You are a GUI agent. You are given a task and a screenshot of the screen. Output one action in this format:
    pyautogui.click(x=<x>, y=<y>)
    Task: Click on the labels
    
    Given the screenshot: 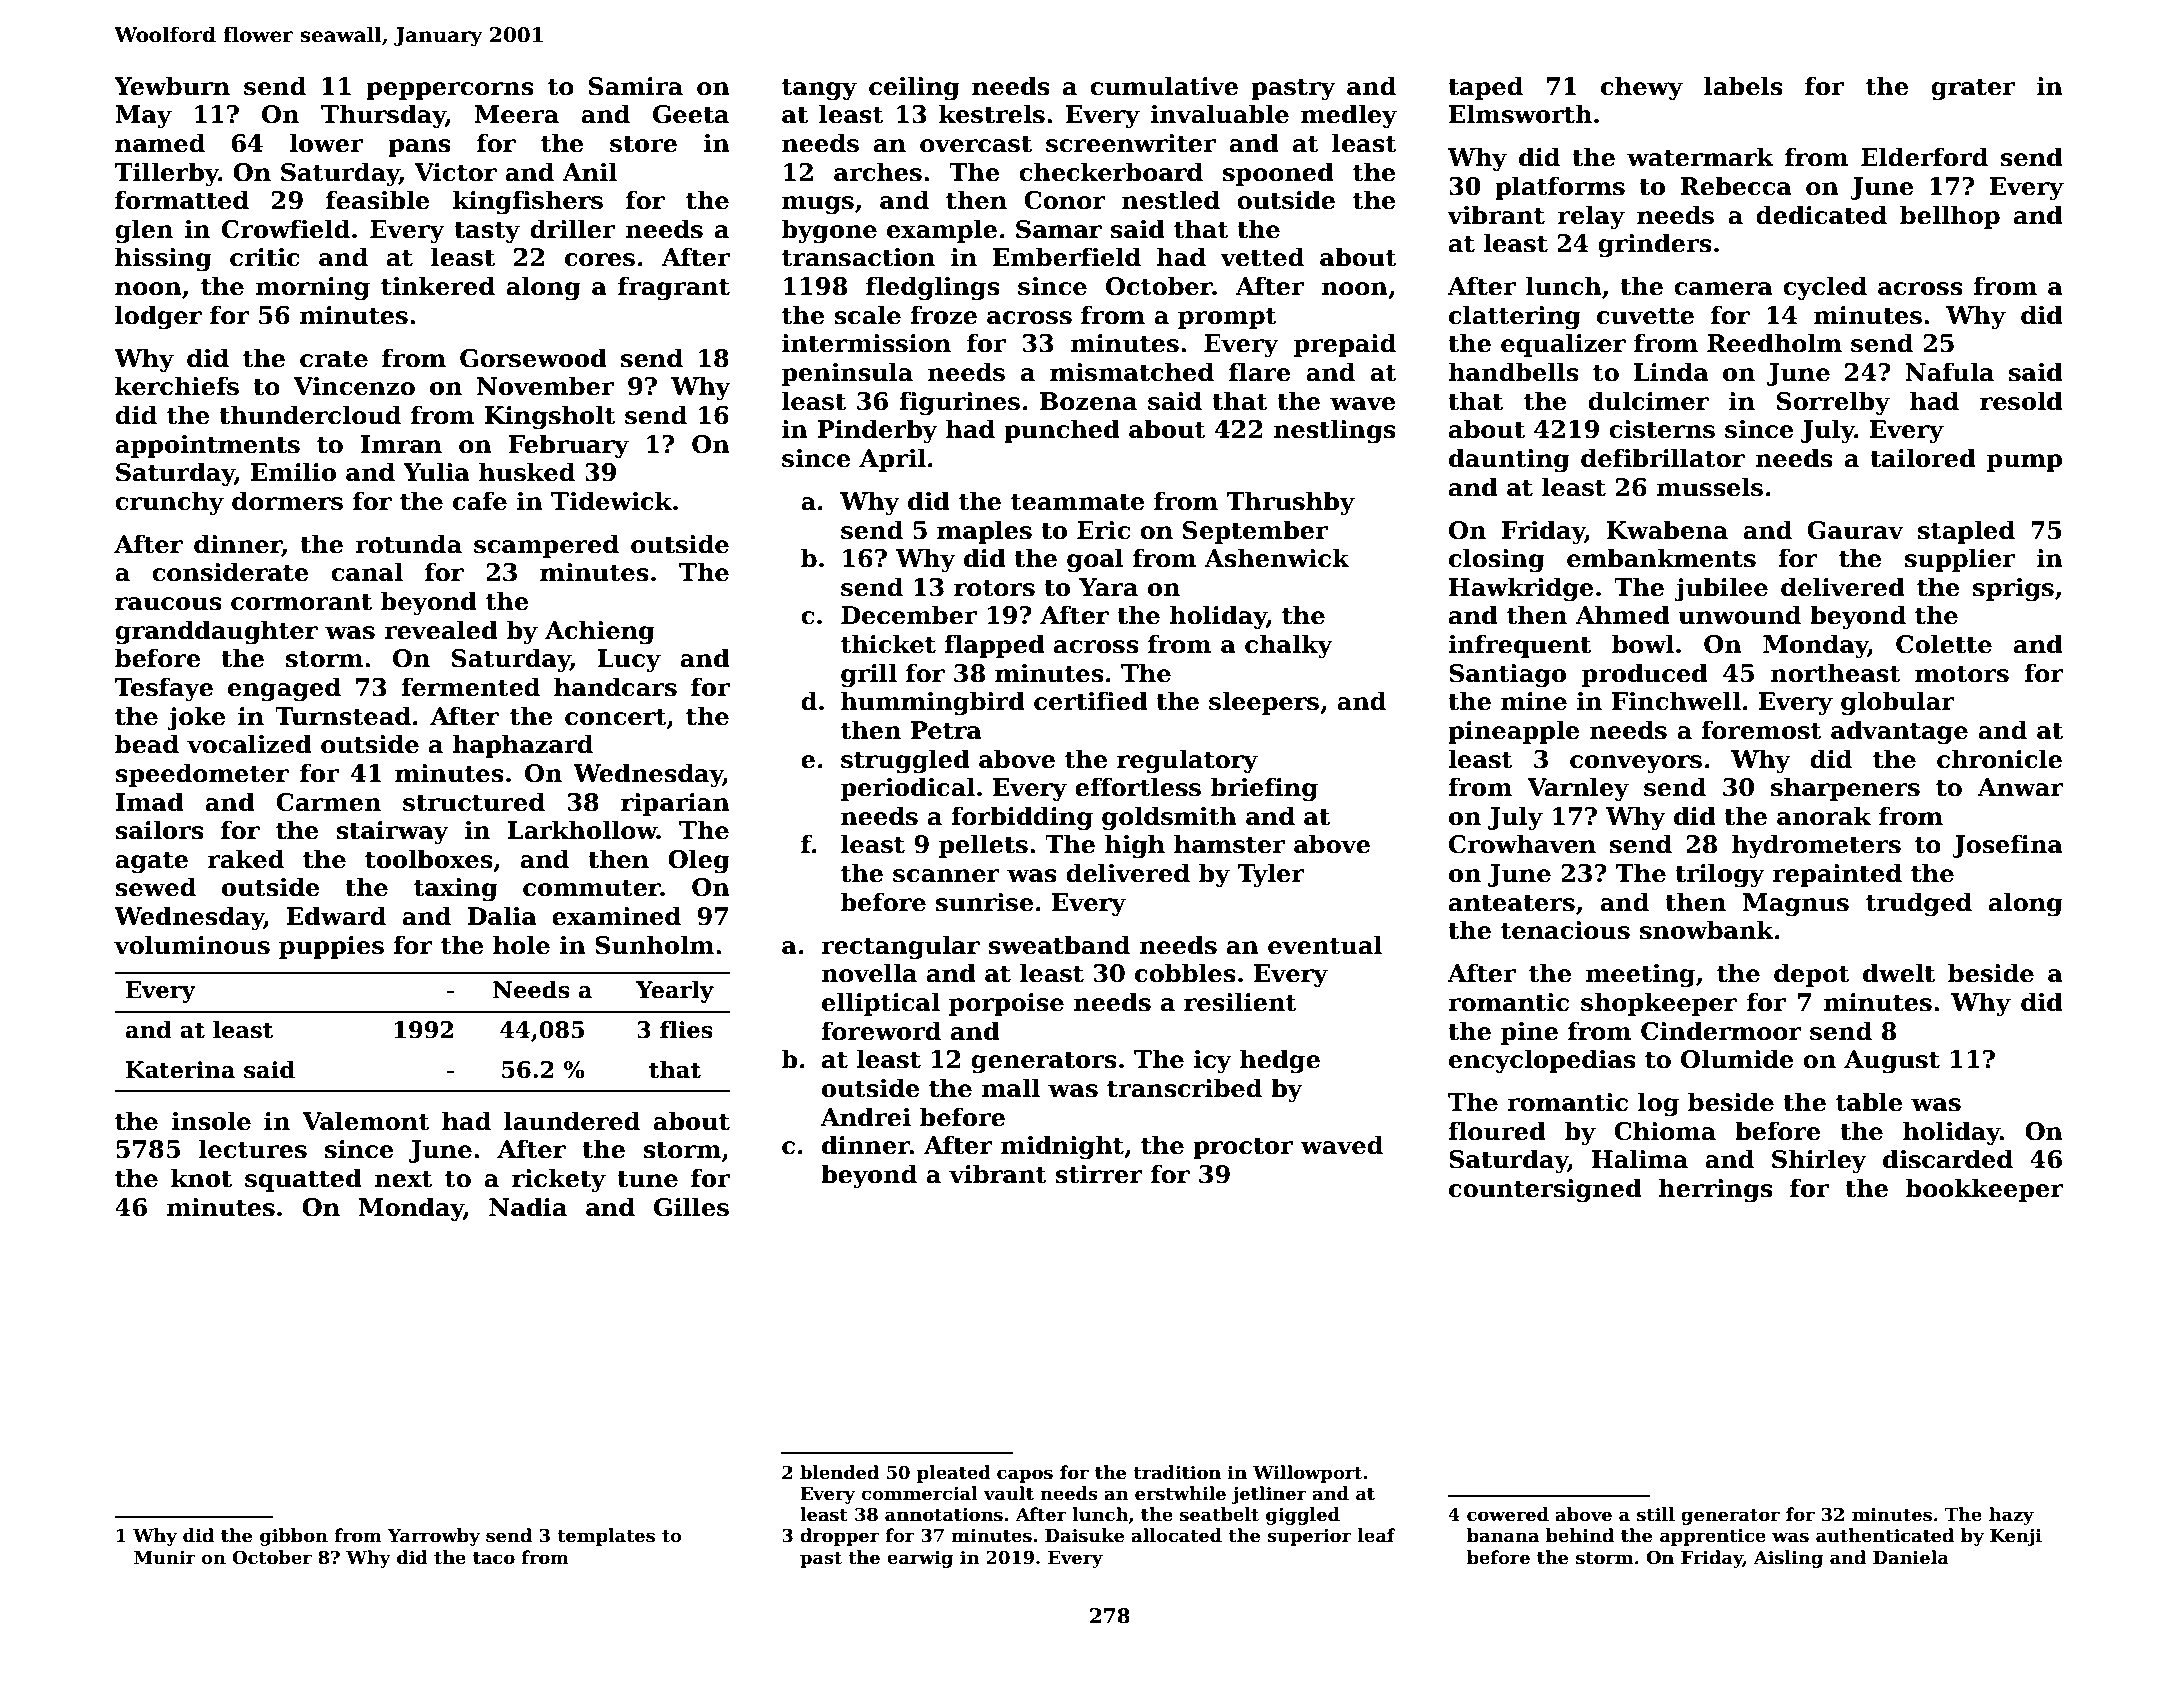 What is the action you would take?
    pyautogui.click(x=1743, y=86)
